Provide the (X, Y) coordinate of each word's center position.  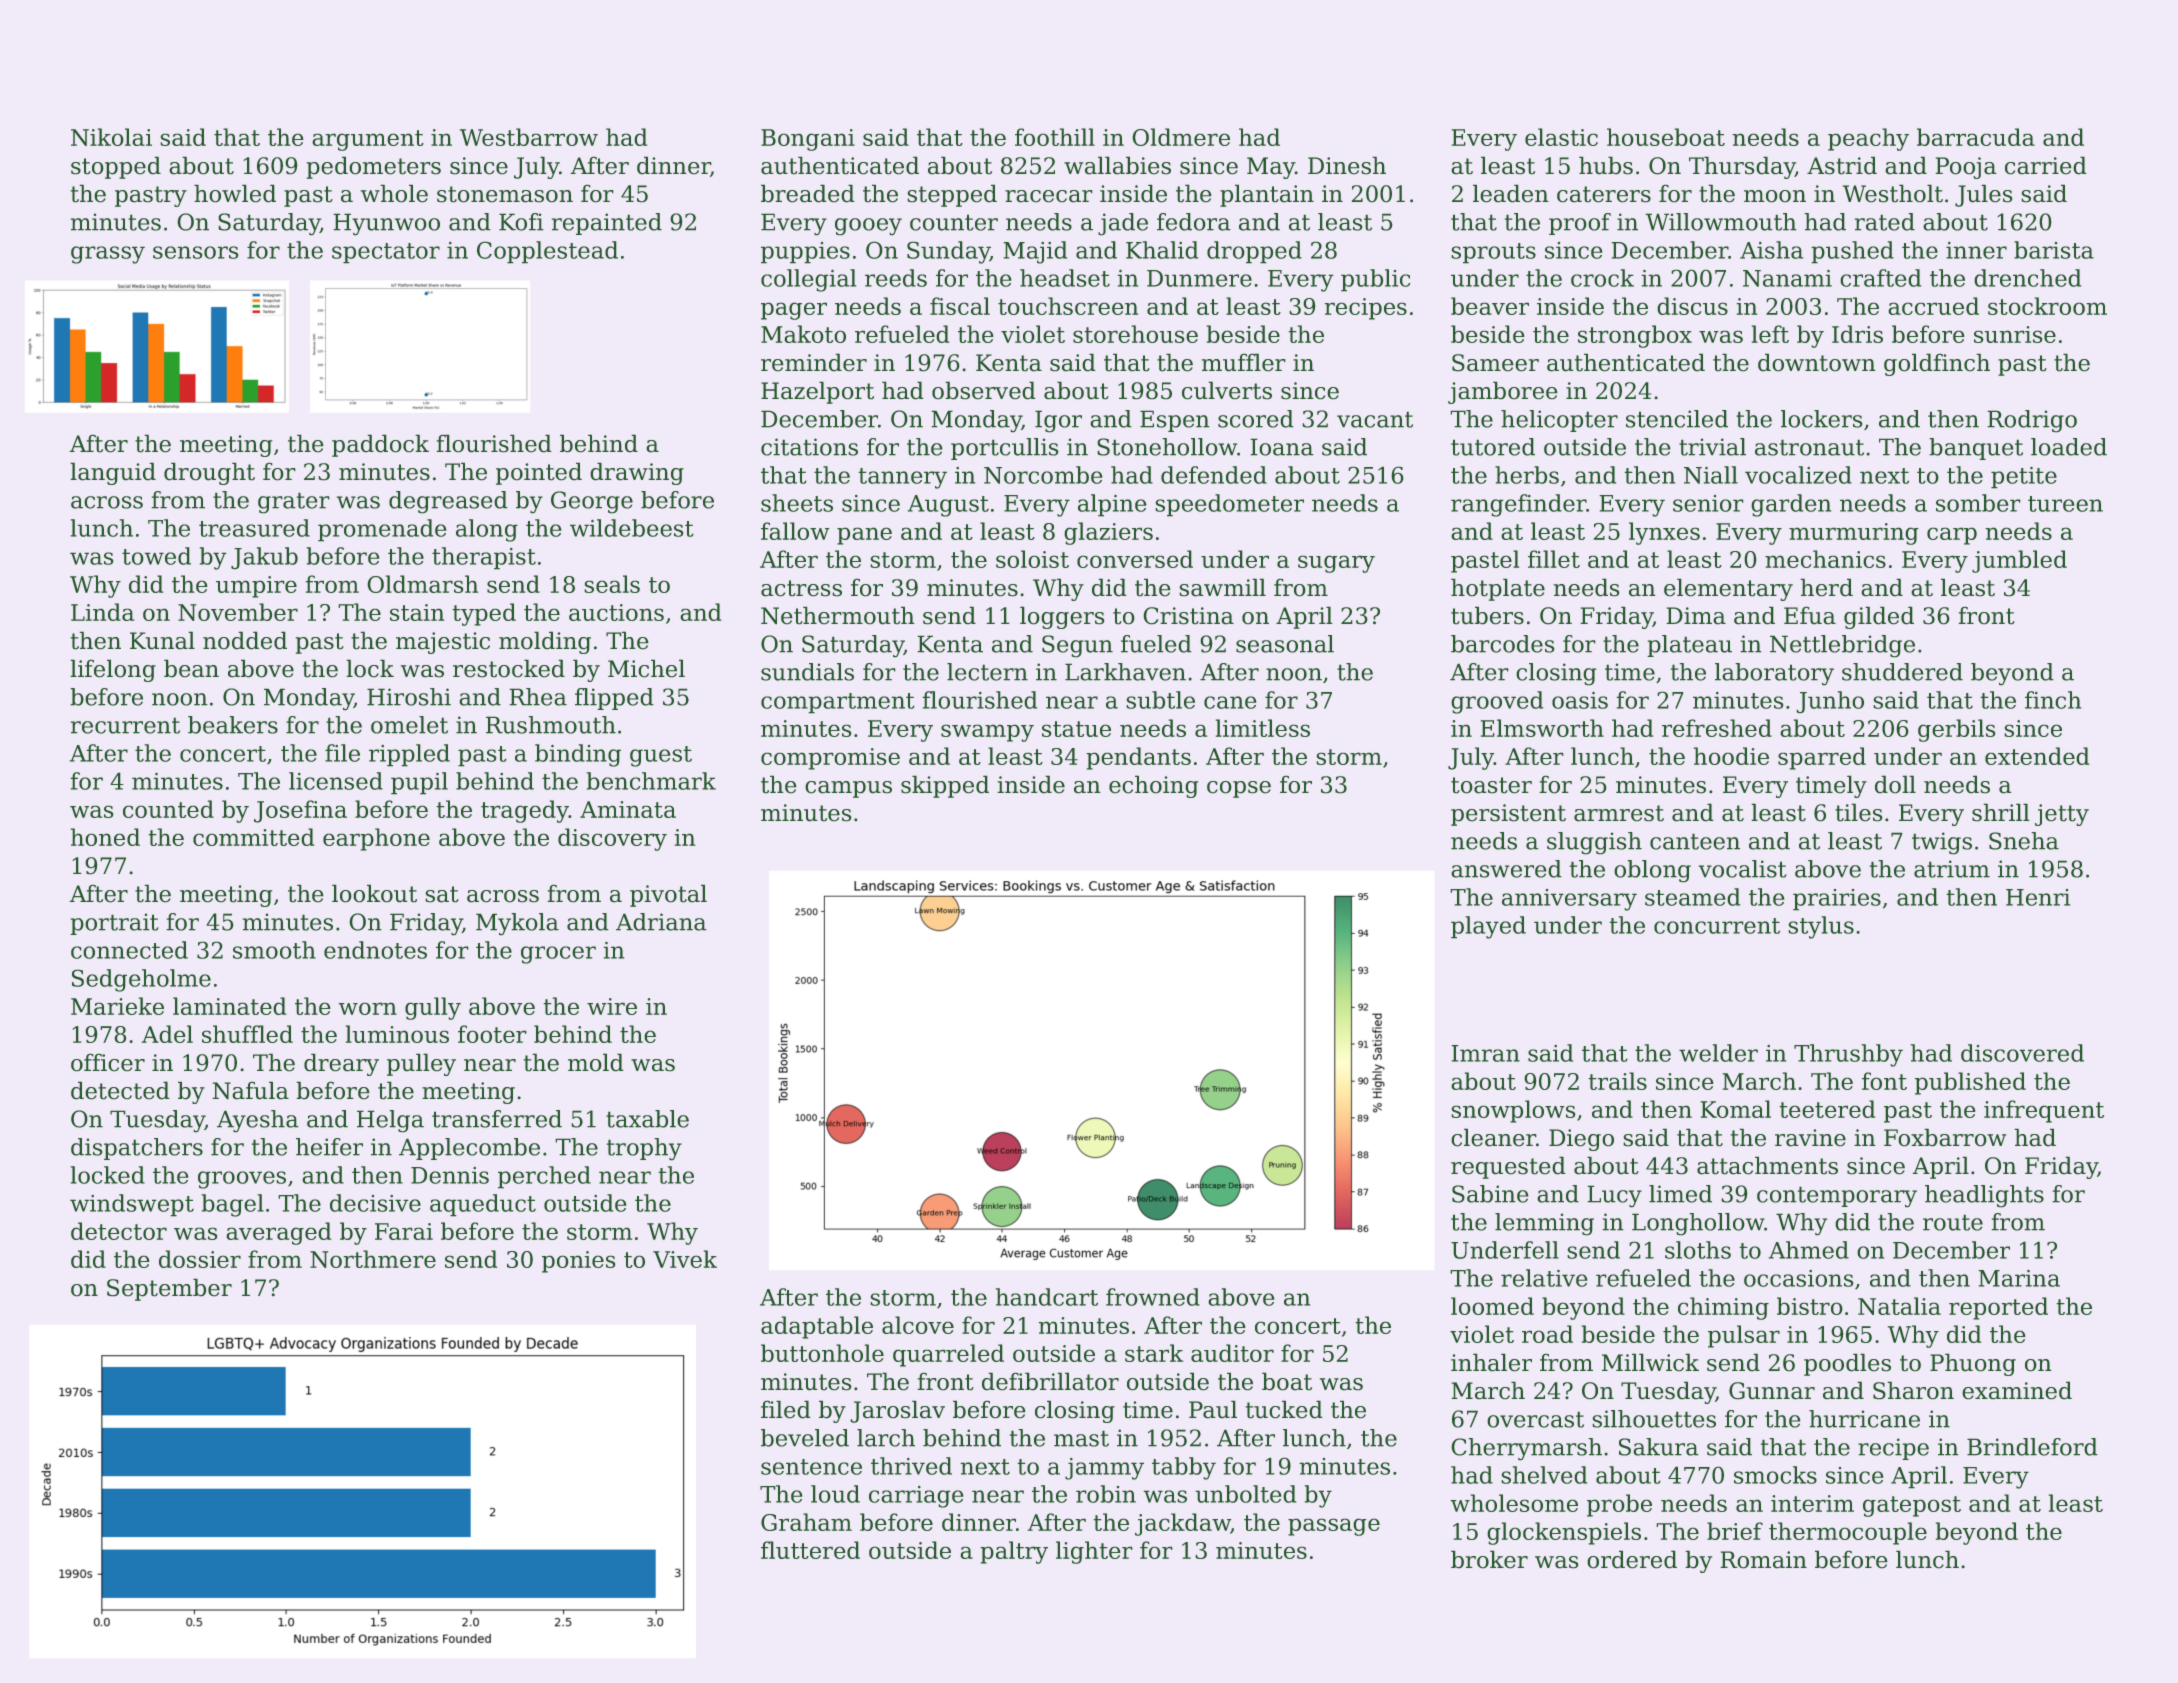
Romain (1764, 1559)
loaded (2069, 447)
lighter (1094, 1552)
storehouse (1135, 334)
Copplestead (547, 252)
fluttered (810, 1550)
